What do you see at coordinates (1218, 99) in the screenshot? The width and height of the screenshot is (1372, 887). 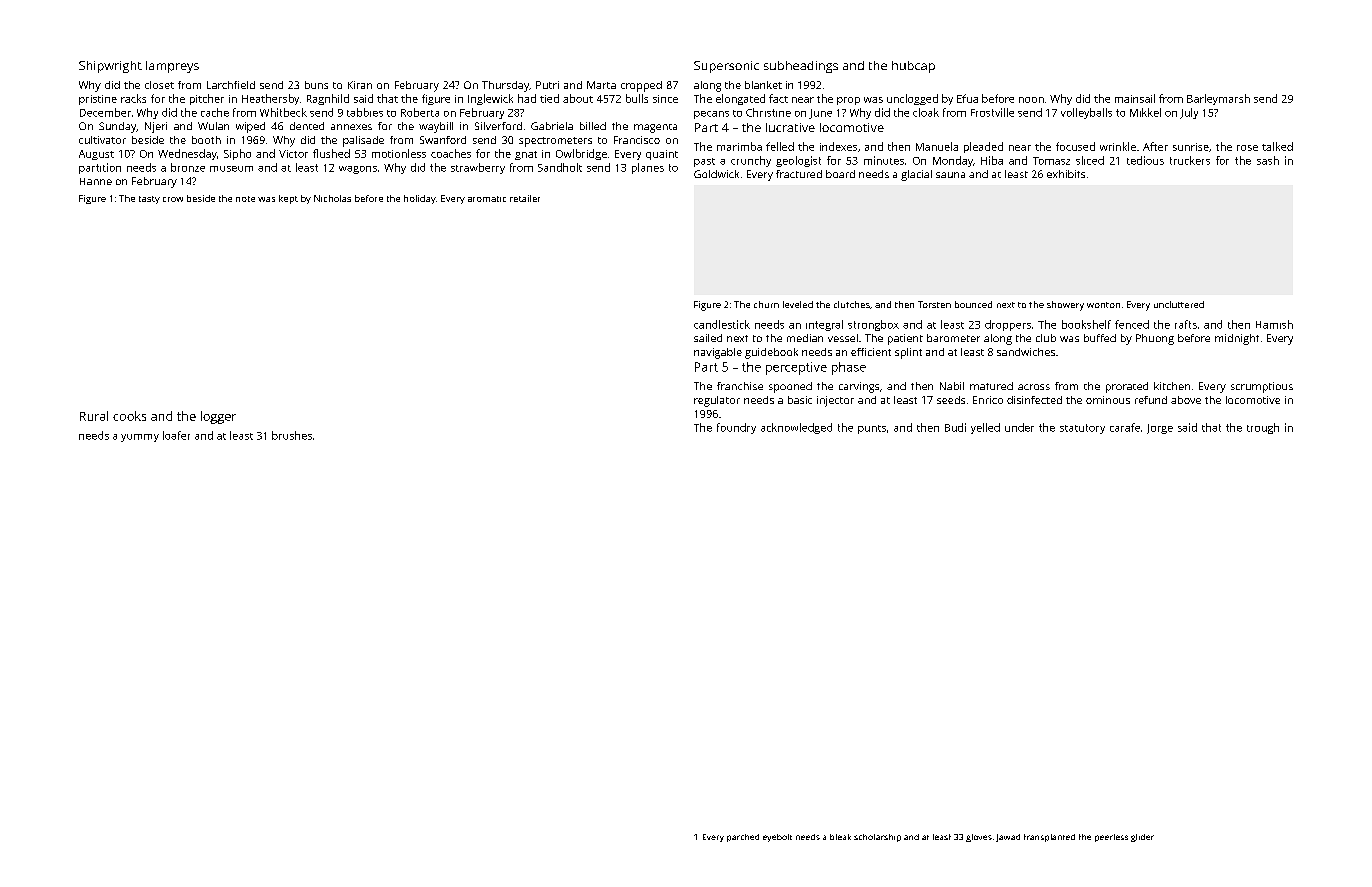 I see `Barleymarsh` at bounding box center [1218, 99].
